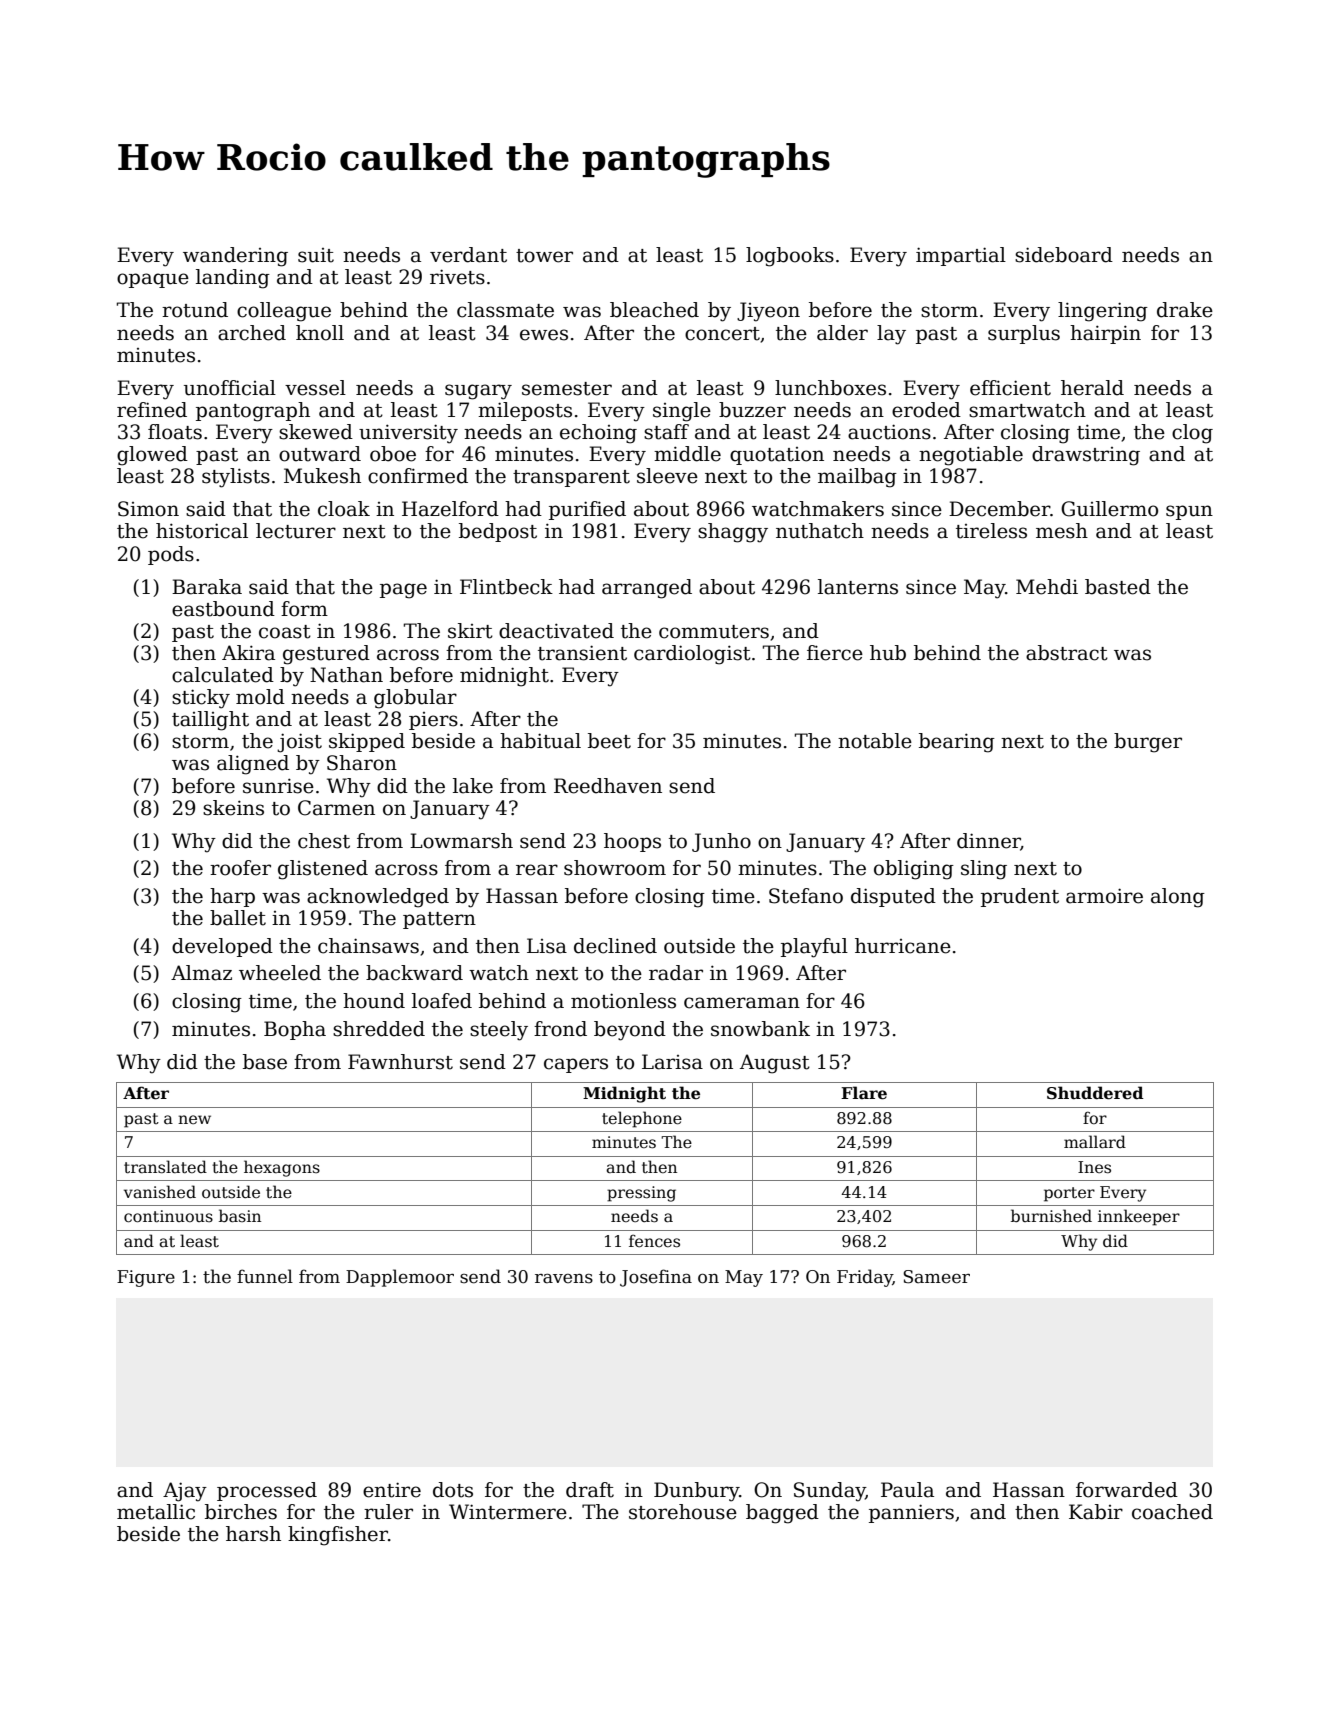 The height and width of the page is (1721, 1330). I want to click on entire, so click(392, 1490).
